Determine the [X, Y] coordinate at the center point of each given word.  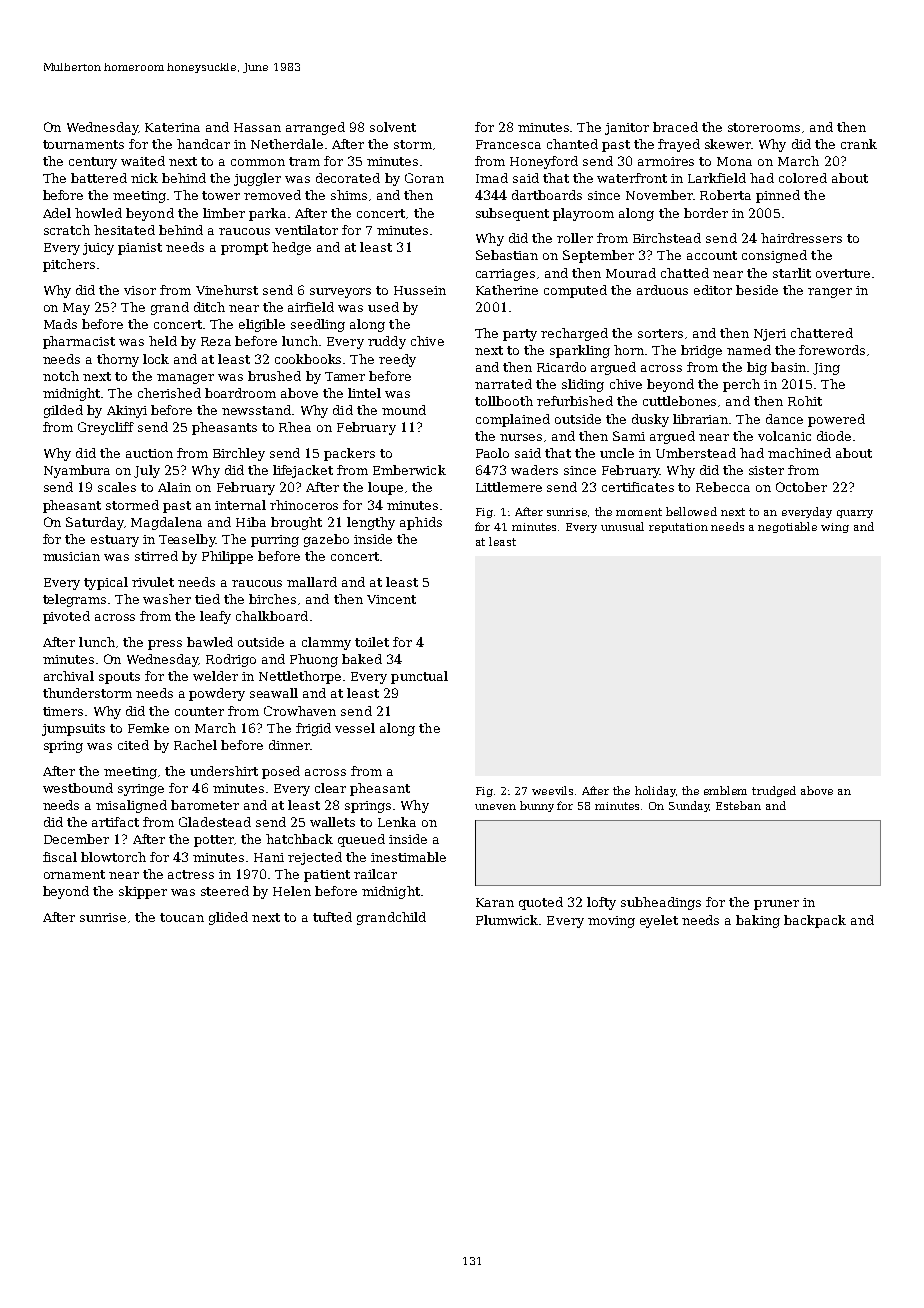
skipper [143, 892]
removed [272, 195]
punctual [419, 677]
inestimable [408, 857]
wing [835, 528]
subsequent [512, 214]
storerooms [764, 127]
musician [71, 556]
